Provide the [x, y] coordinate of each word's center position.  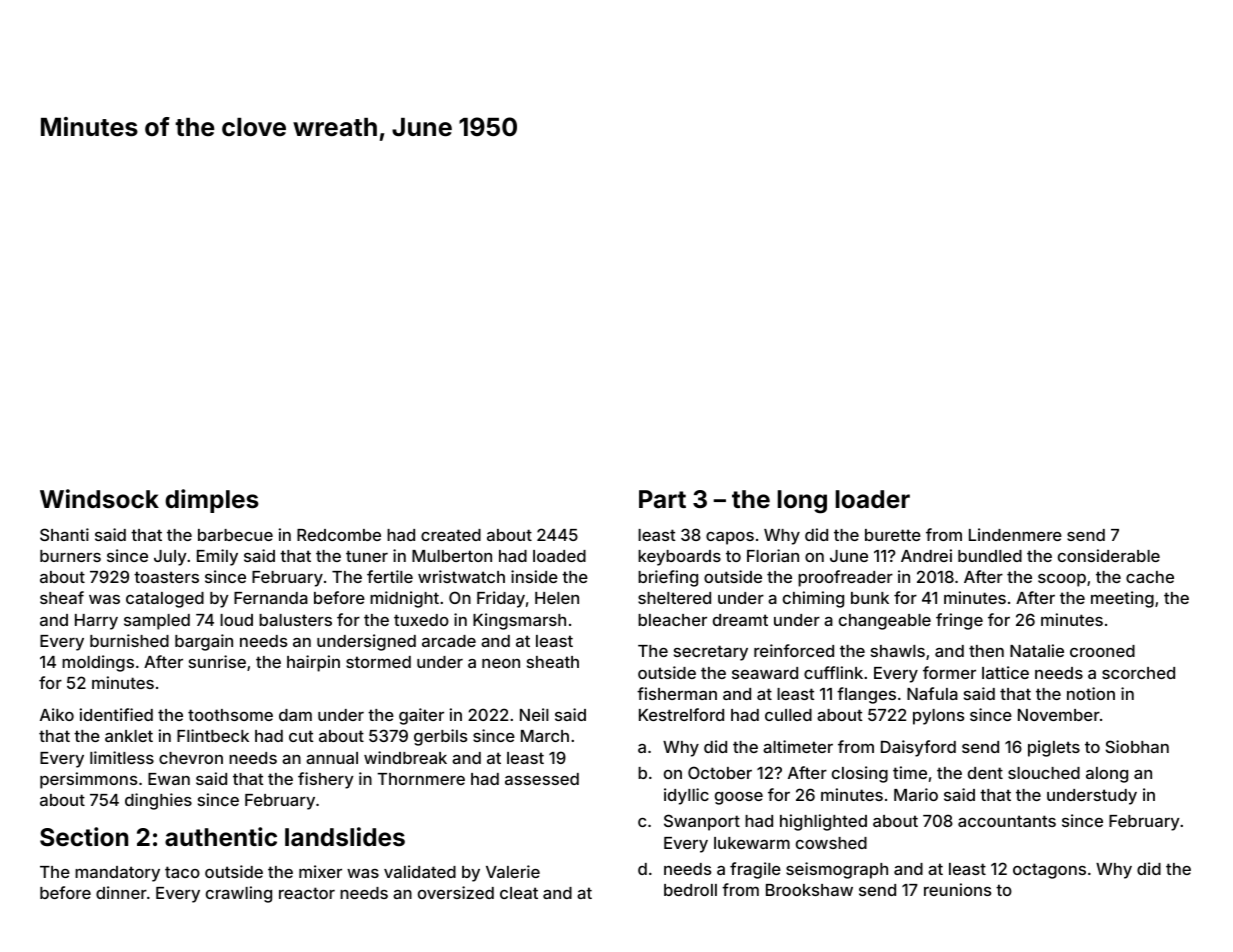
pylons [938, 717]
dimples [212, 501]
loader [873, 499]
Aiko [57, 714]
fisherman [677, 693]
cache [1150, 577]
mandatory [117, 874]
